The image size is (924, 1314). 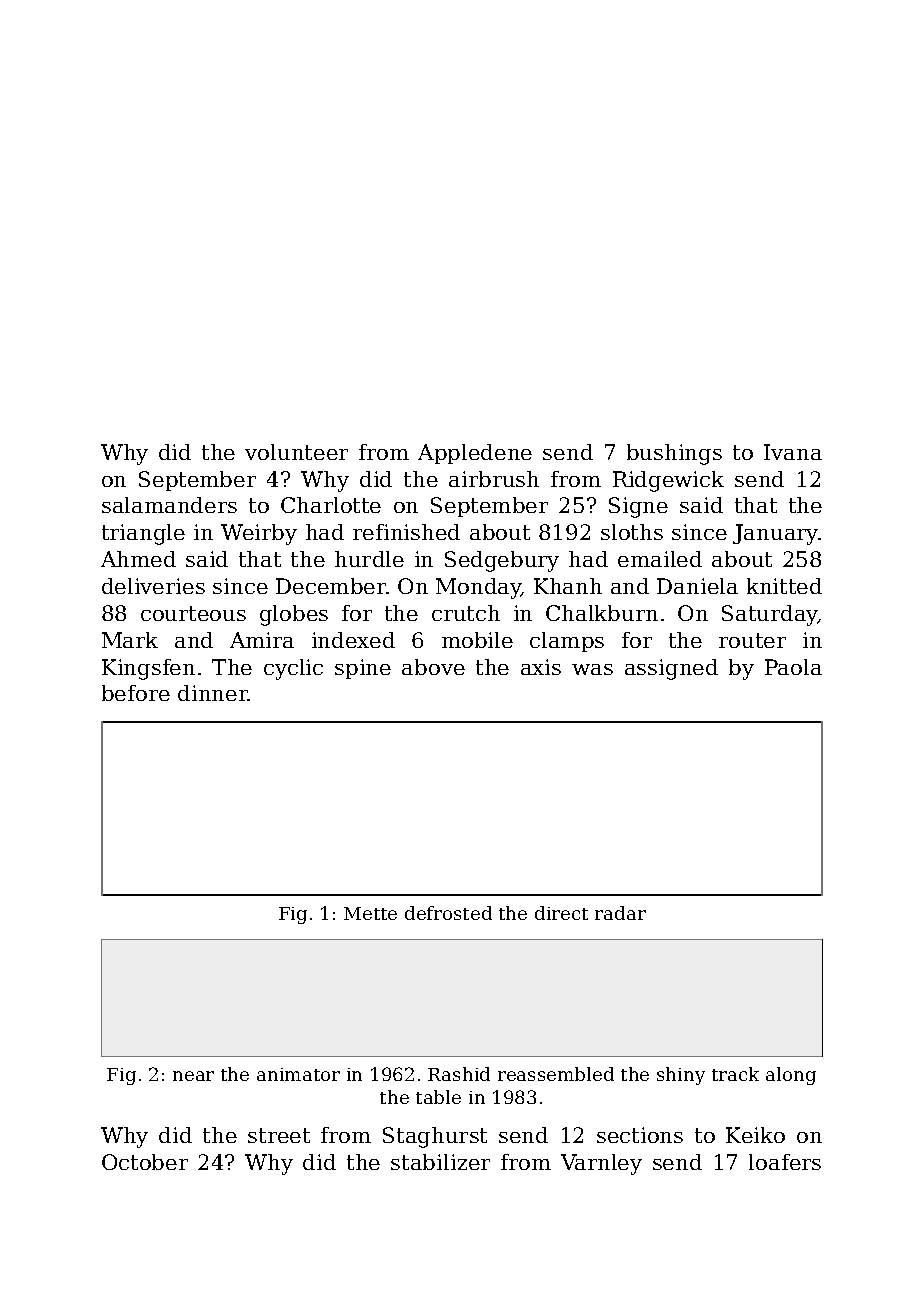 What do you see at coordinates (370, 913) in the page?
I see `Mette` at bounding box center [370, 913].
